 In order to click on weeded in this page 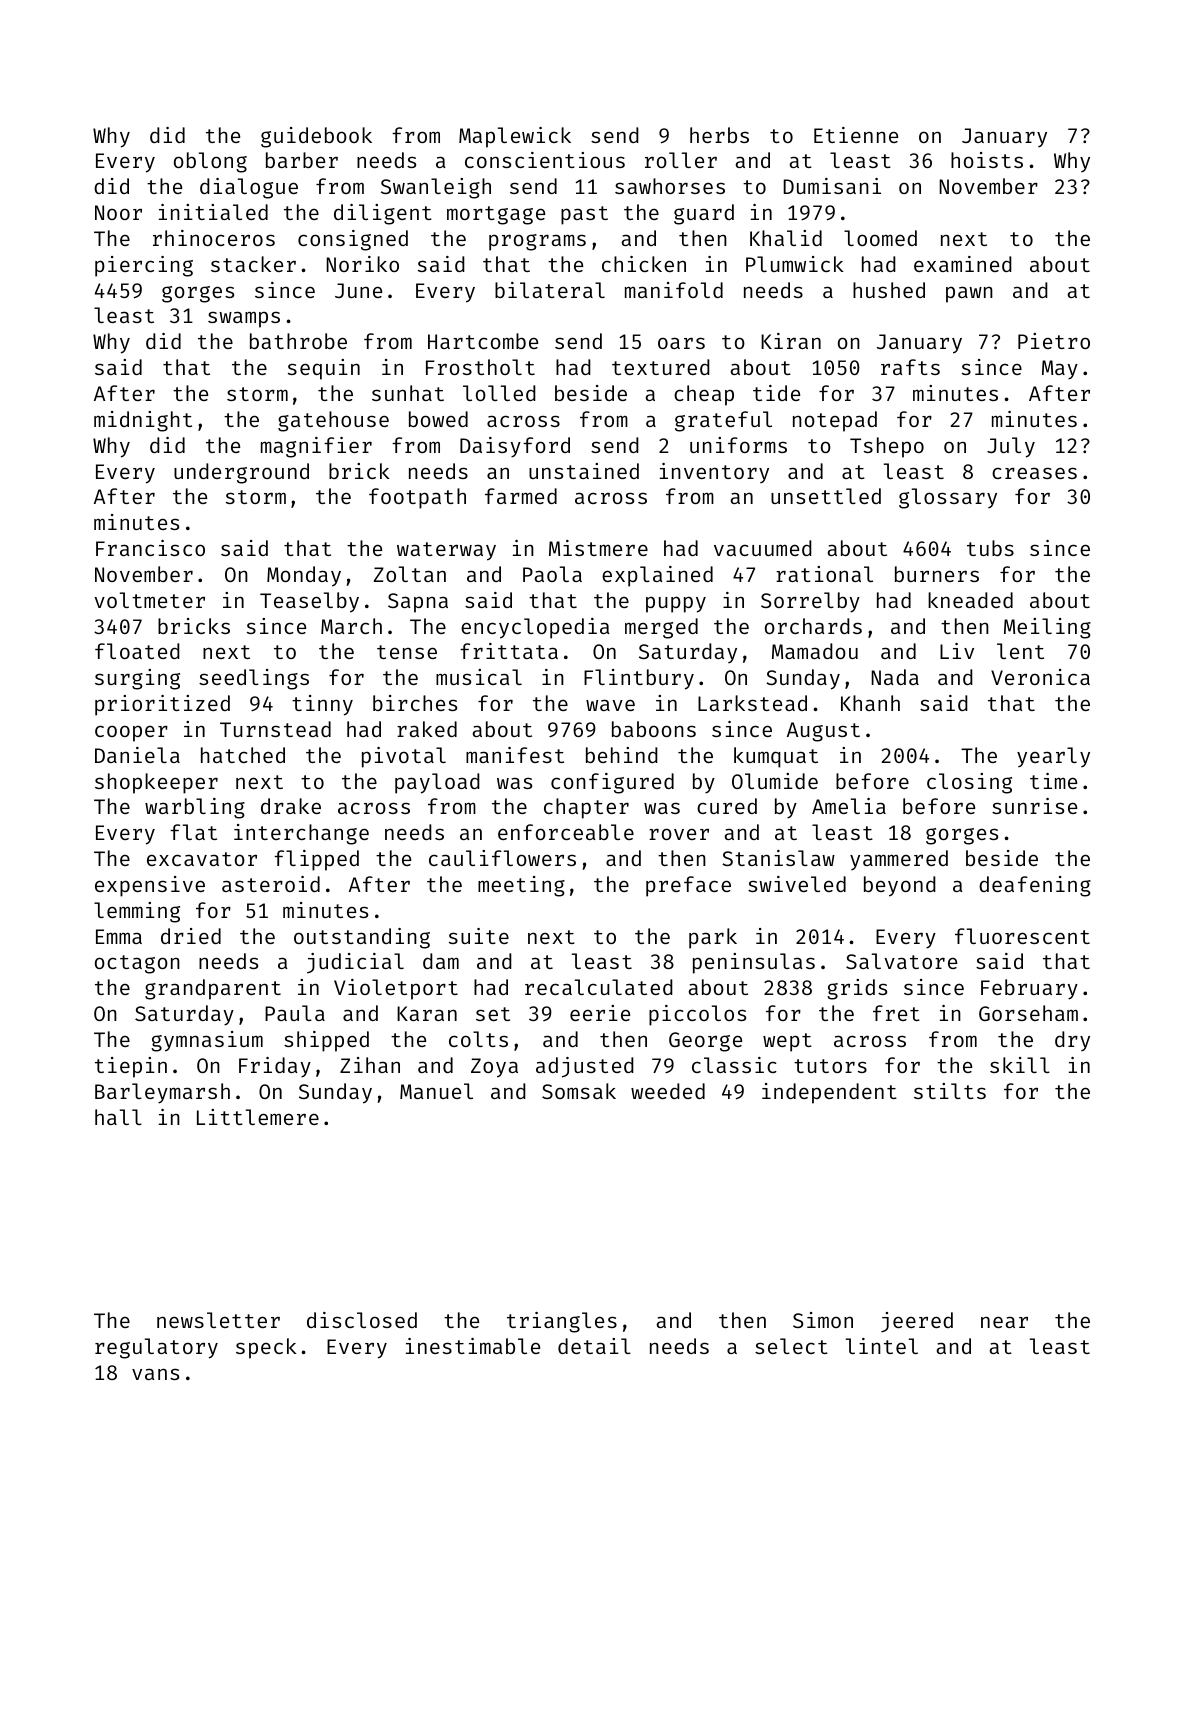, I will do `click(668, 1091)`.
